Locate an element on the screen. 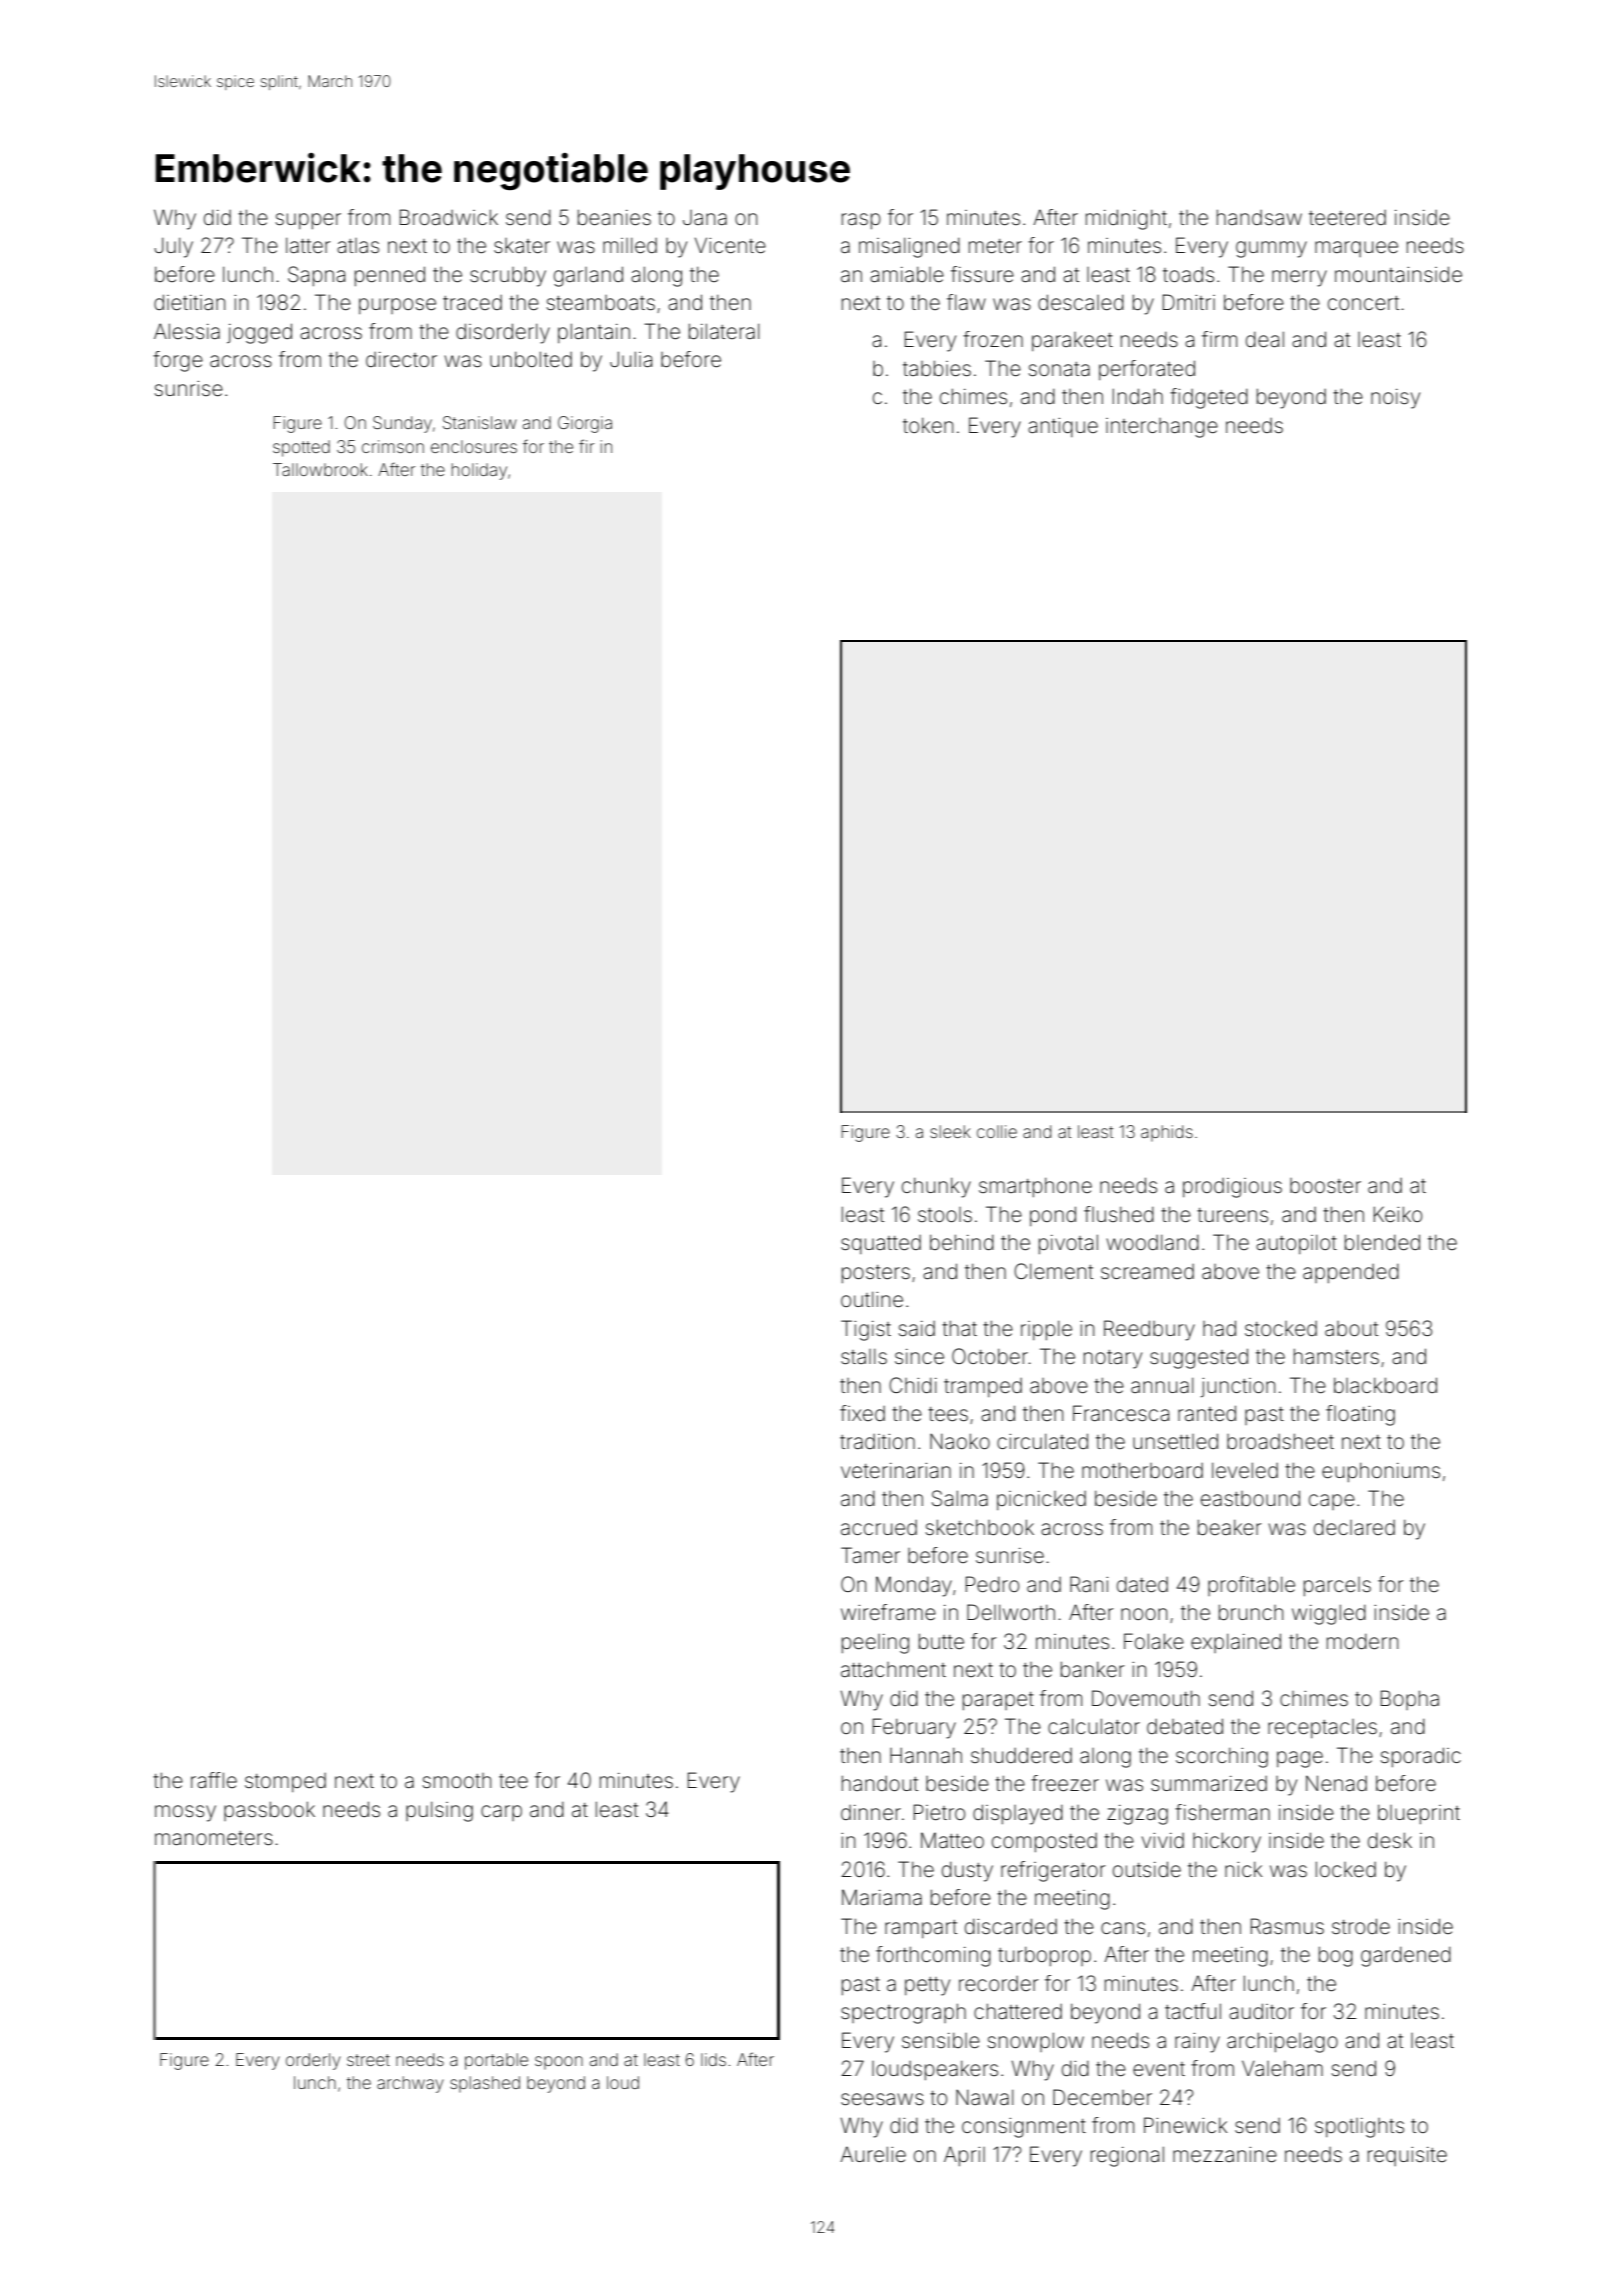  stalls is located at coordinates (864, 1356).
